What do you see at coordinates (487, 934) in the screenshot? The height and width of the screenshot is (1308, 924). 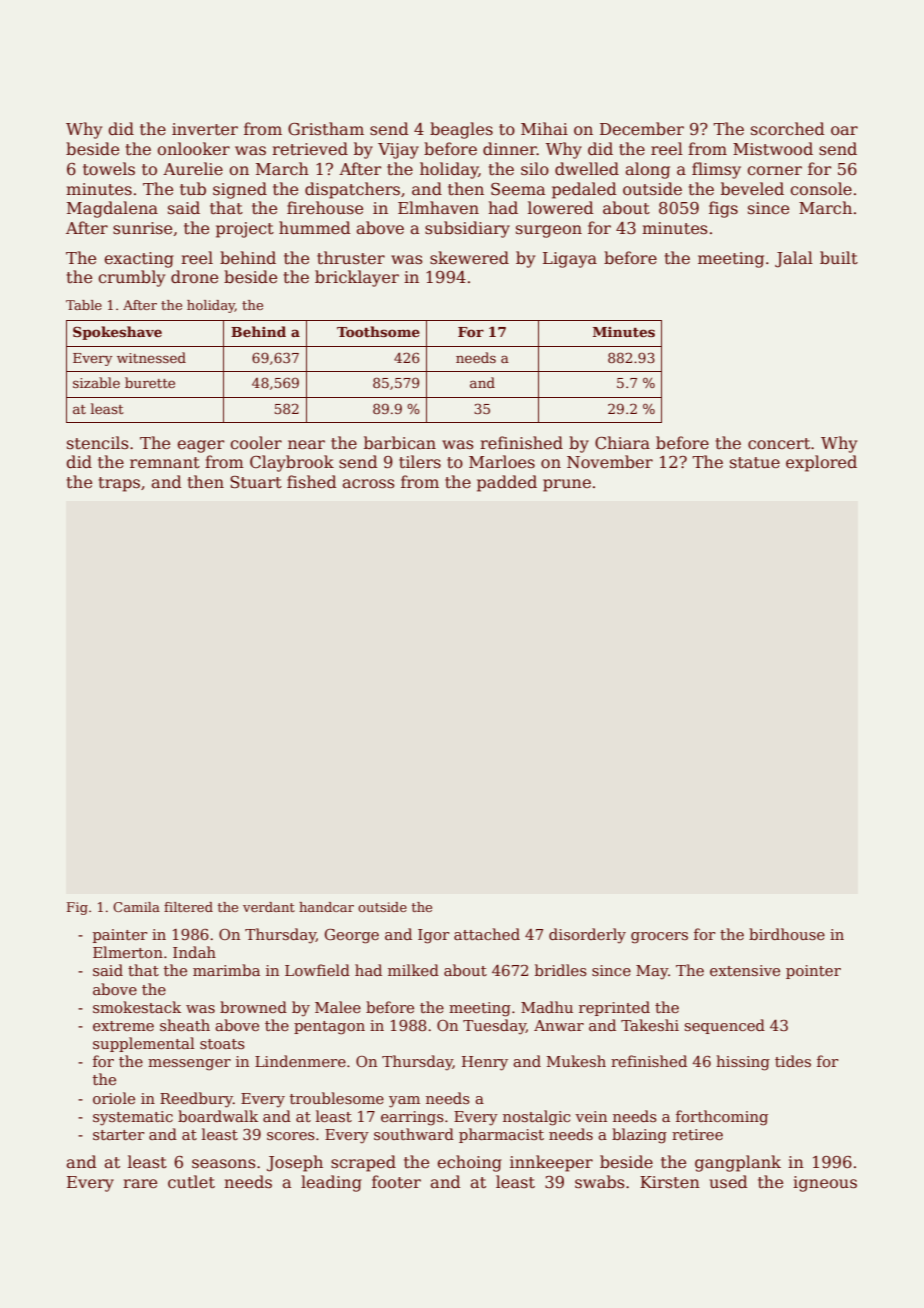 I see `attached` at bounding box center [487, 934].
